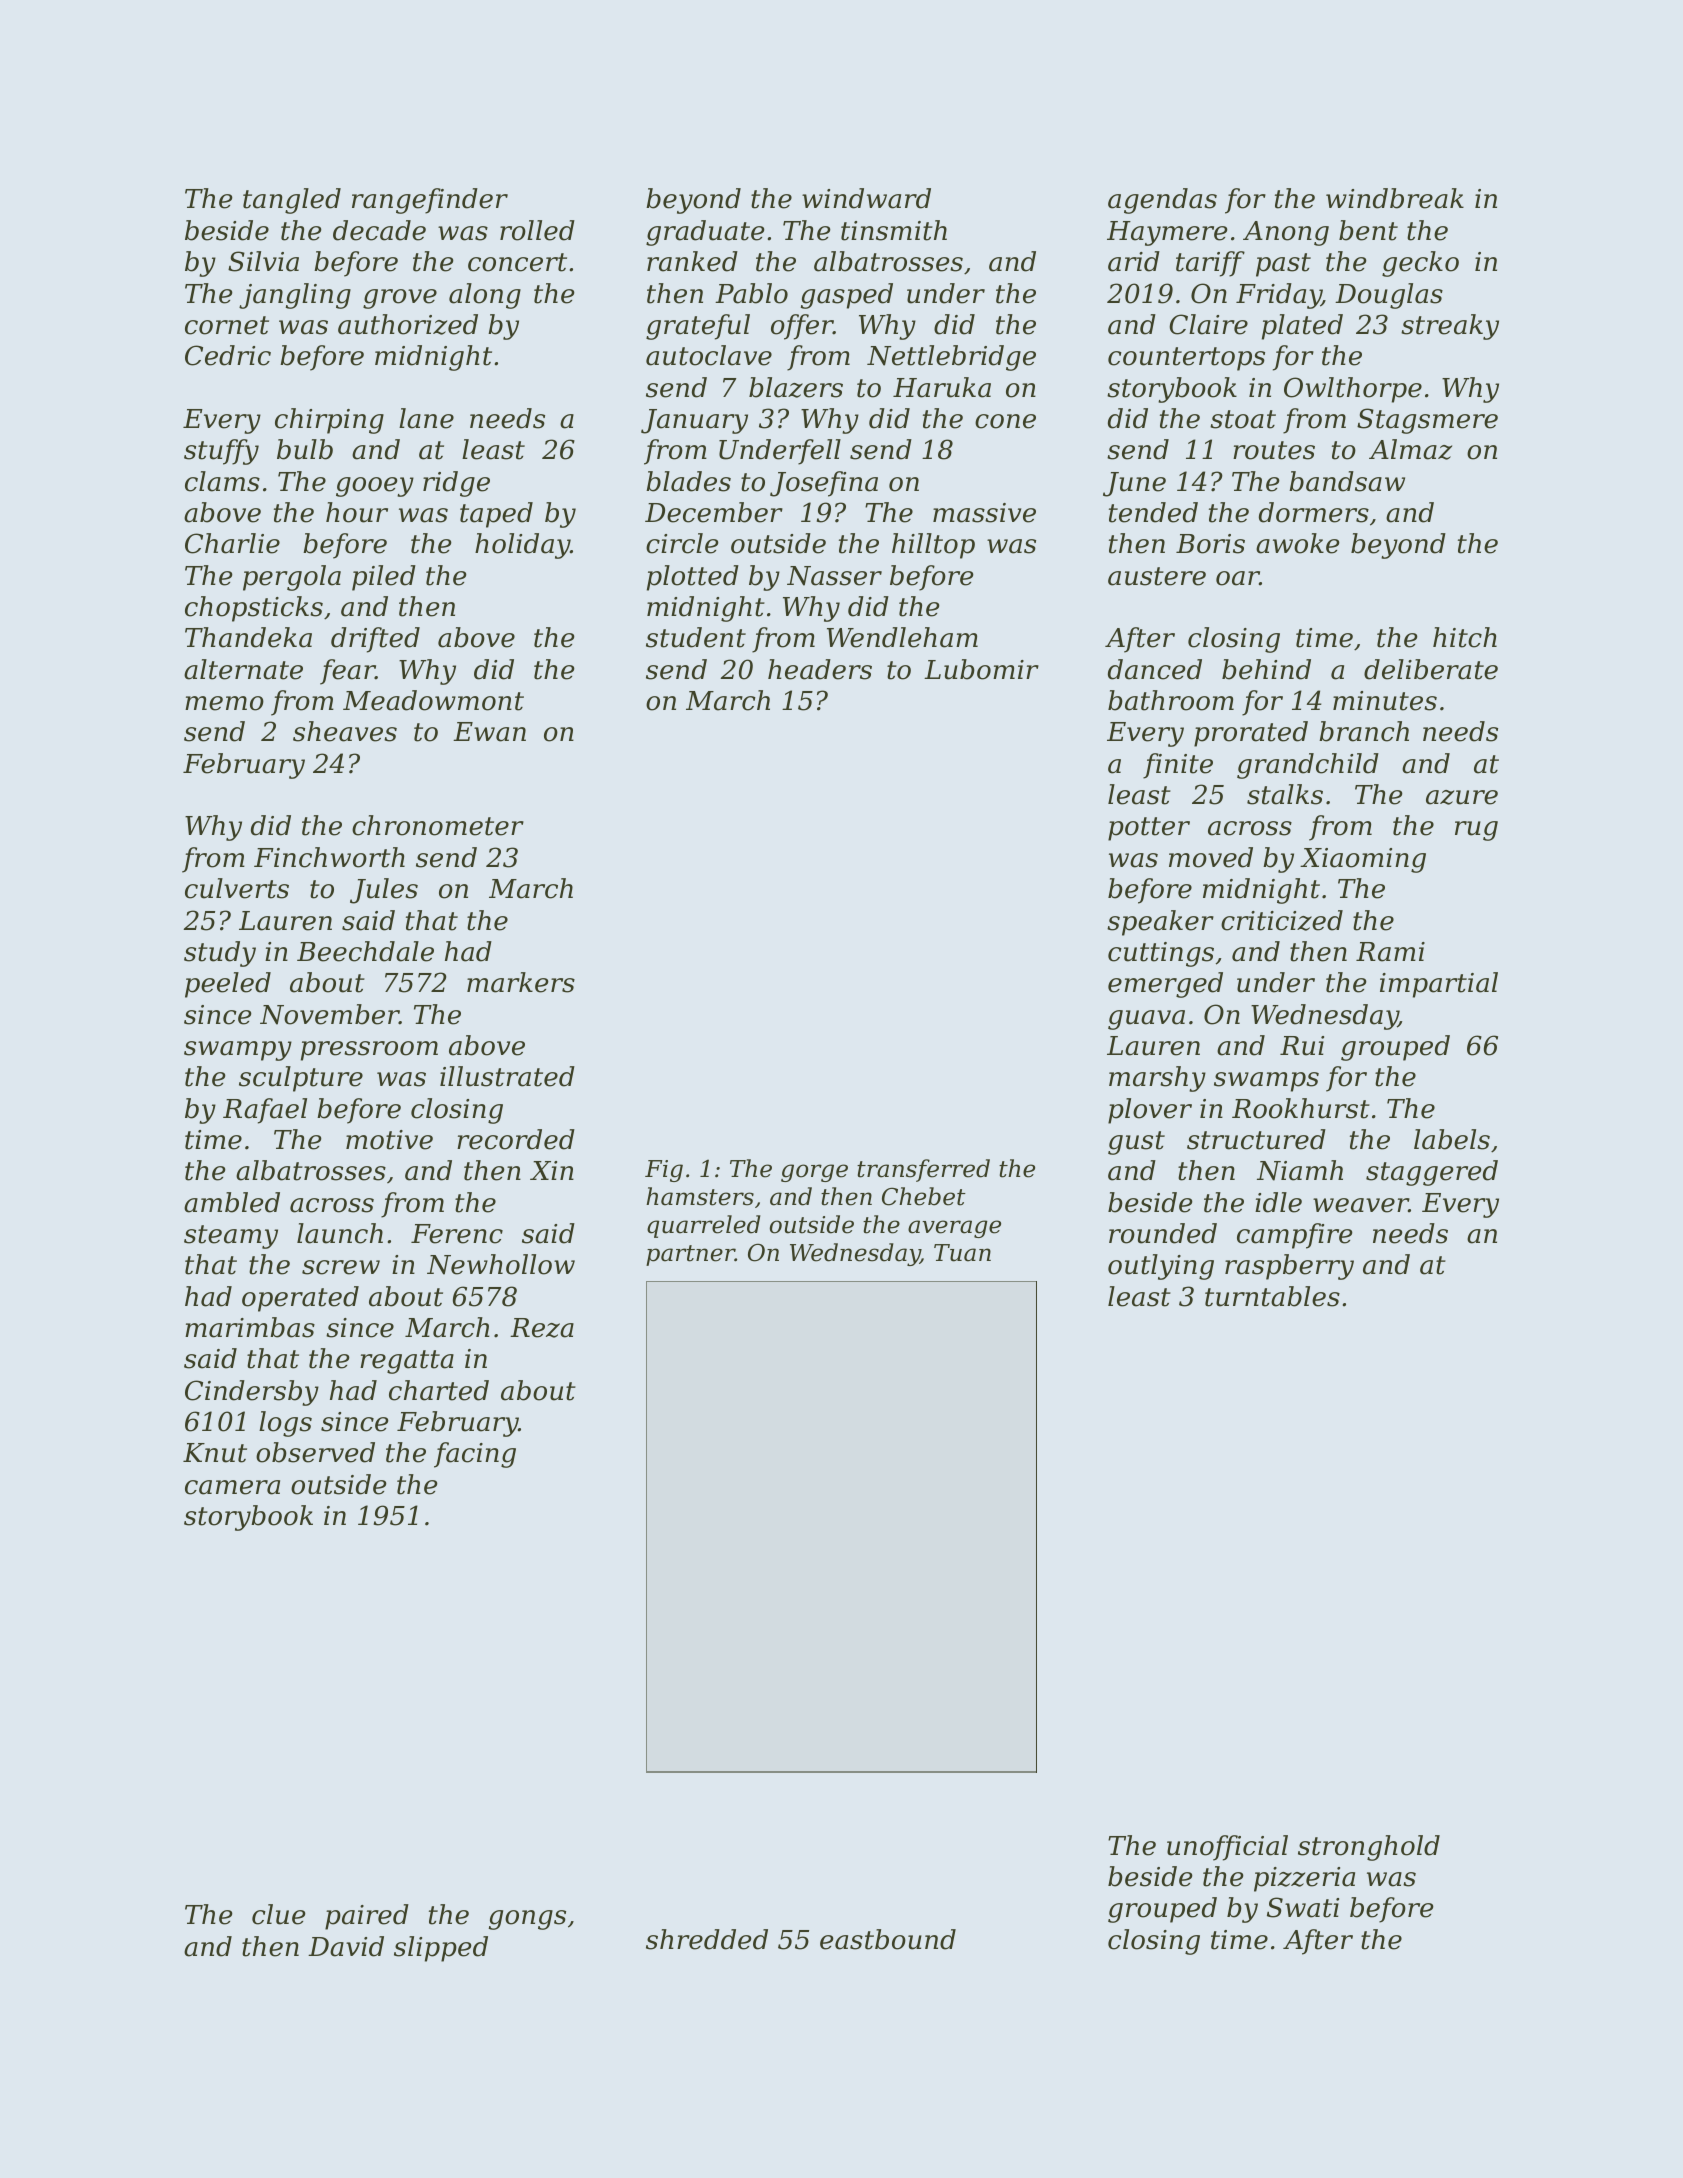  I want to click on Silvia, so click(263, 261).
